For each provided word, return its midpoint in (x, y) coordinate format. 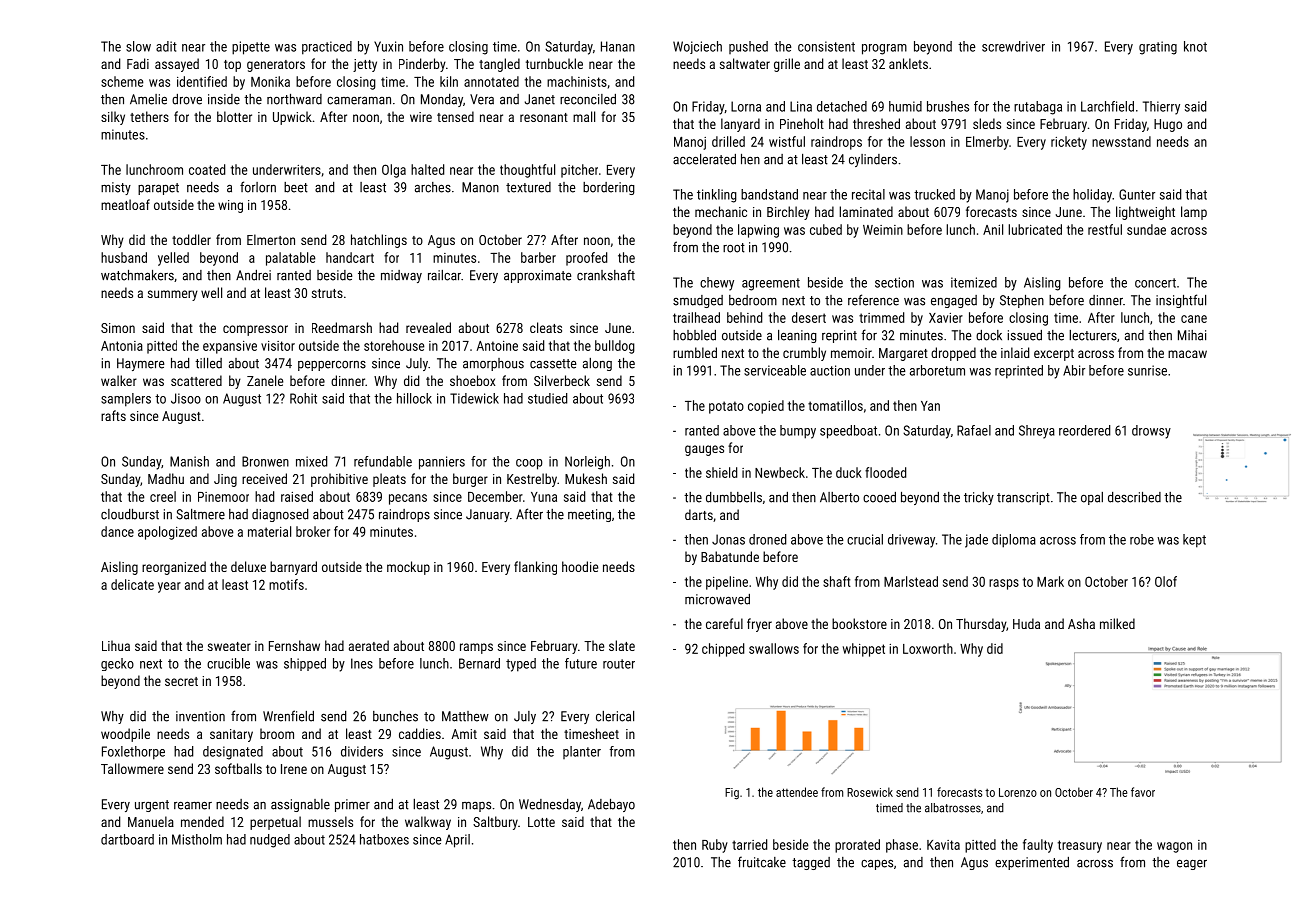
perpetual (275, 823)
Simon (118, 328)
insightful (1181, 301)
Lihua (116, 645)
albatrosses (953, 808)
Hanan (618, 46)
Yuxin (388, 46)
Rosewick (870, 792)
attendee (797, 792)
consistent (826, 46)
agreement (771, 284)
